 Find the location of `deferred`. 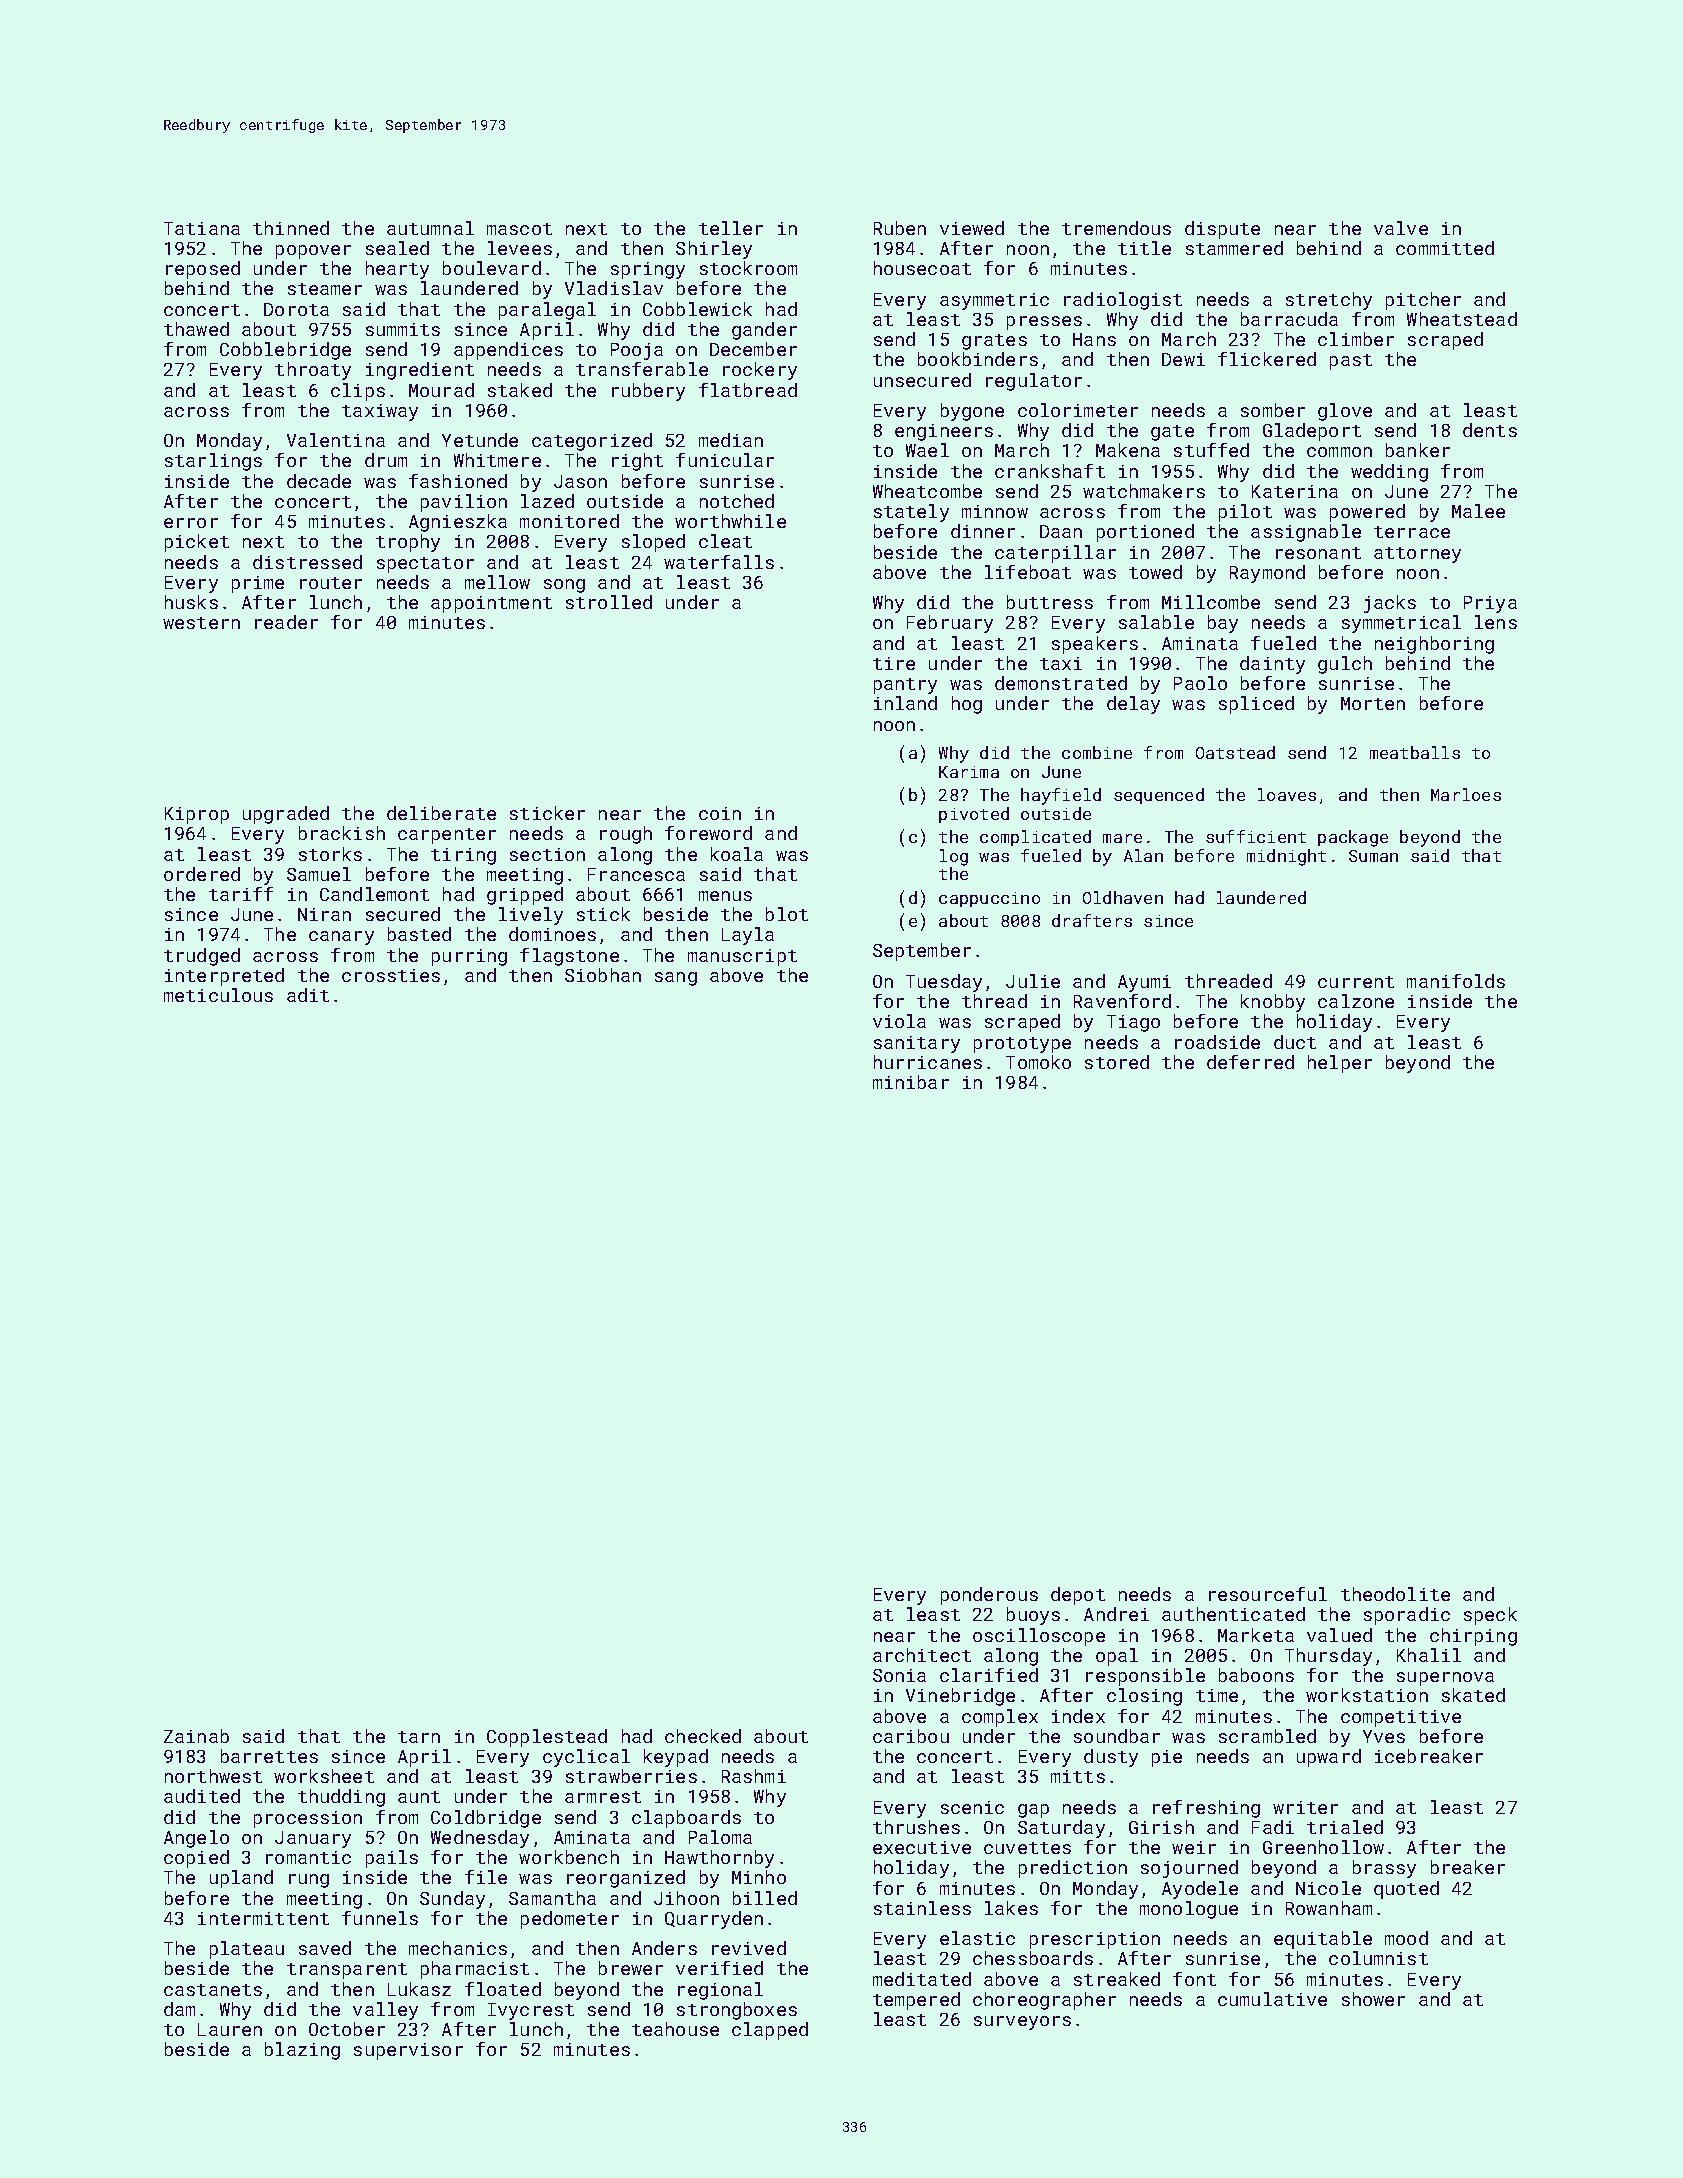

deferred is located at coordinates (1250, 1062).
